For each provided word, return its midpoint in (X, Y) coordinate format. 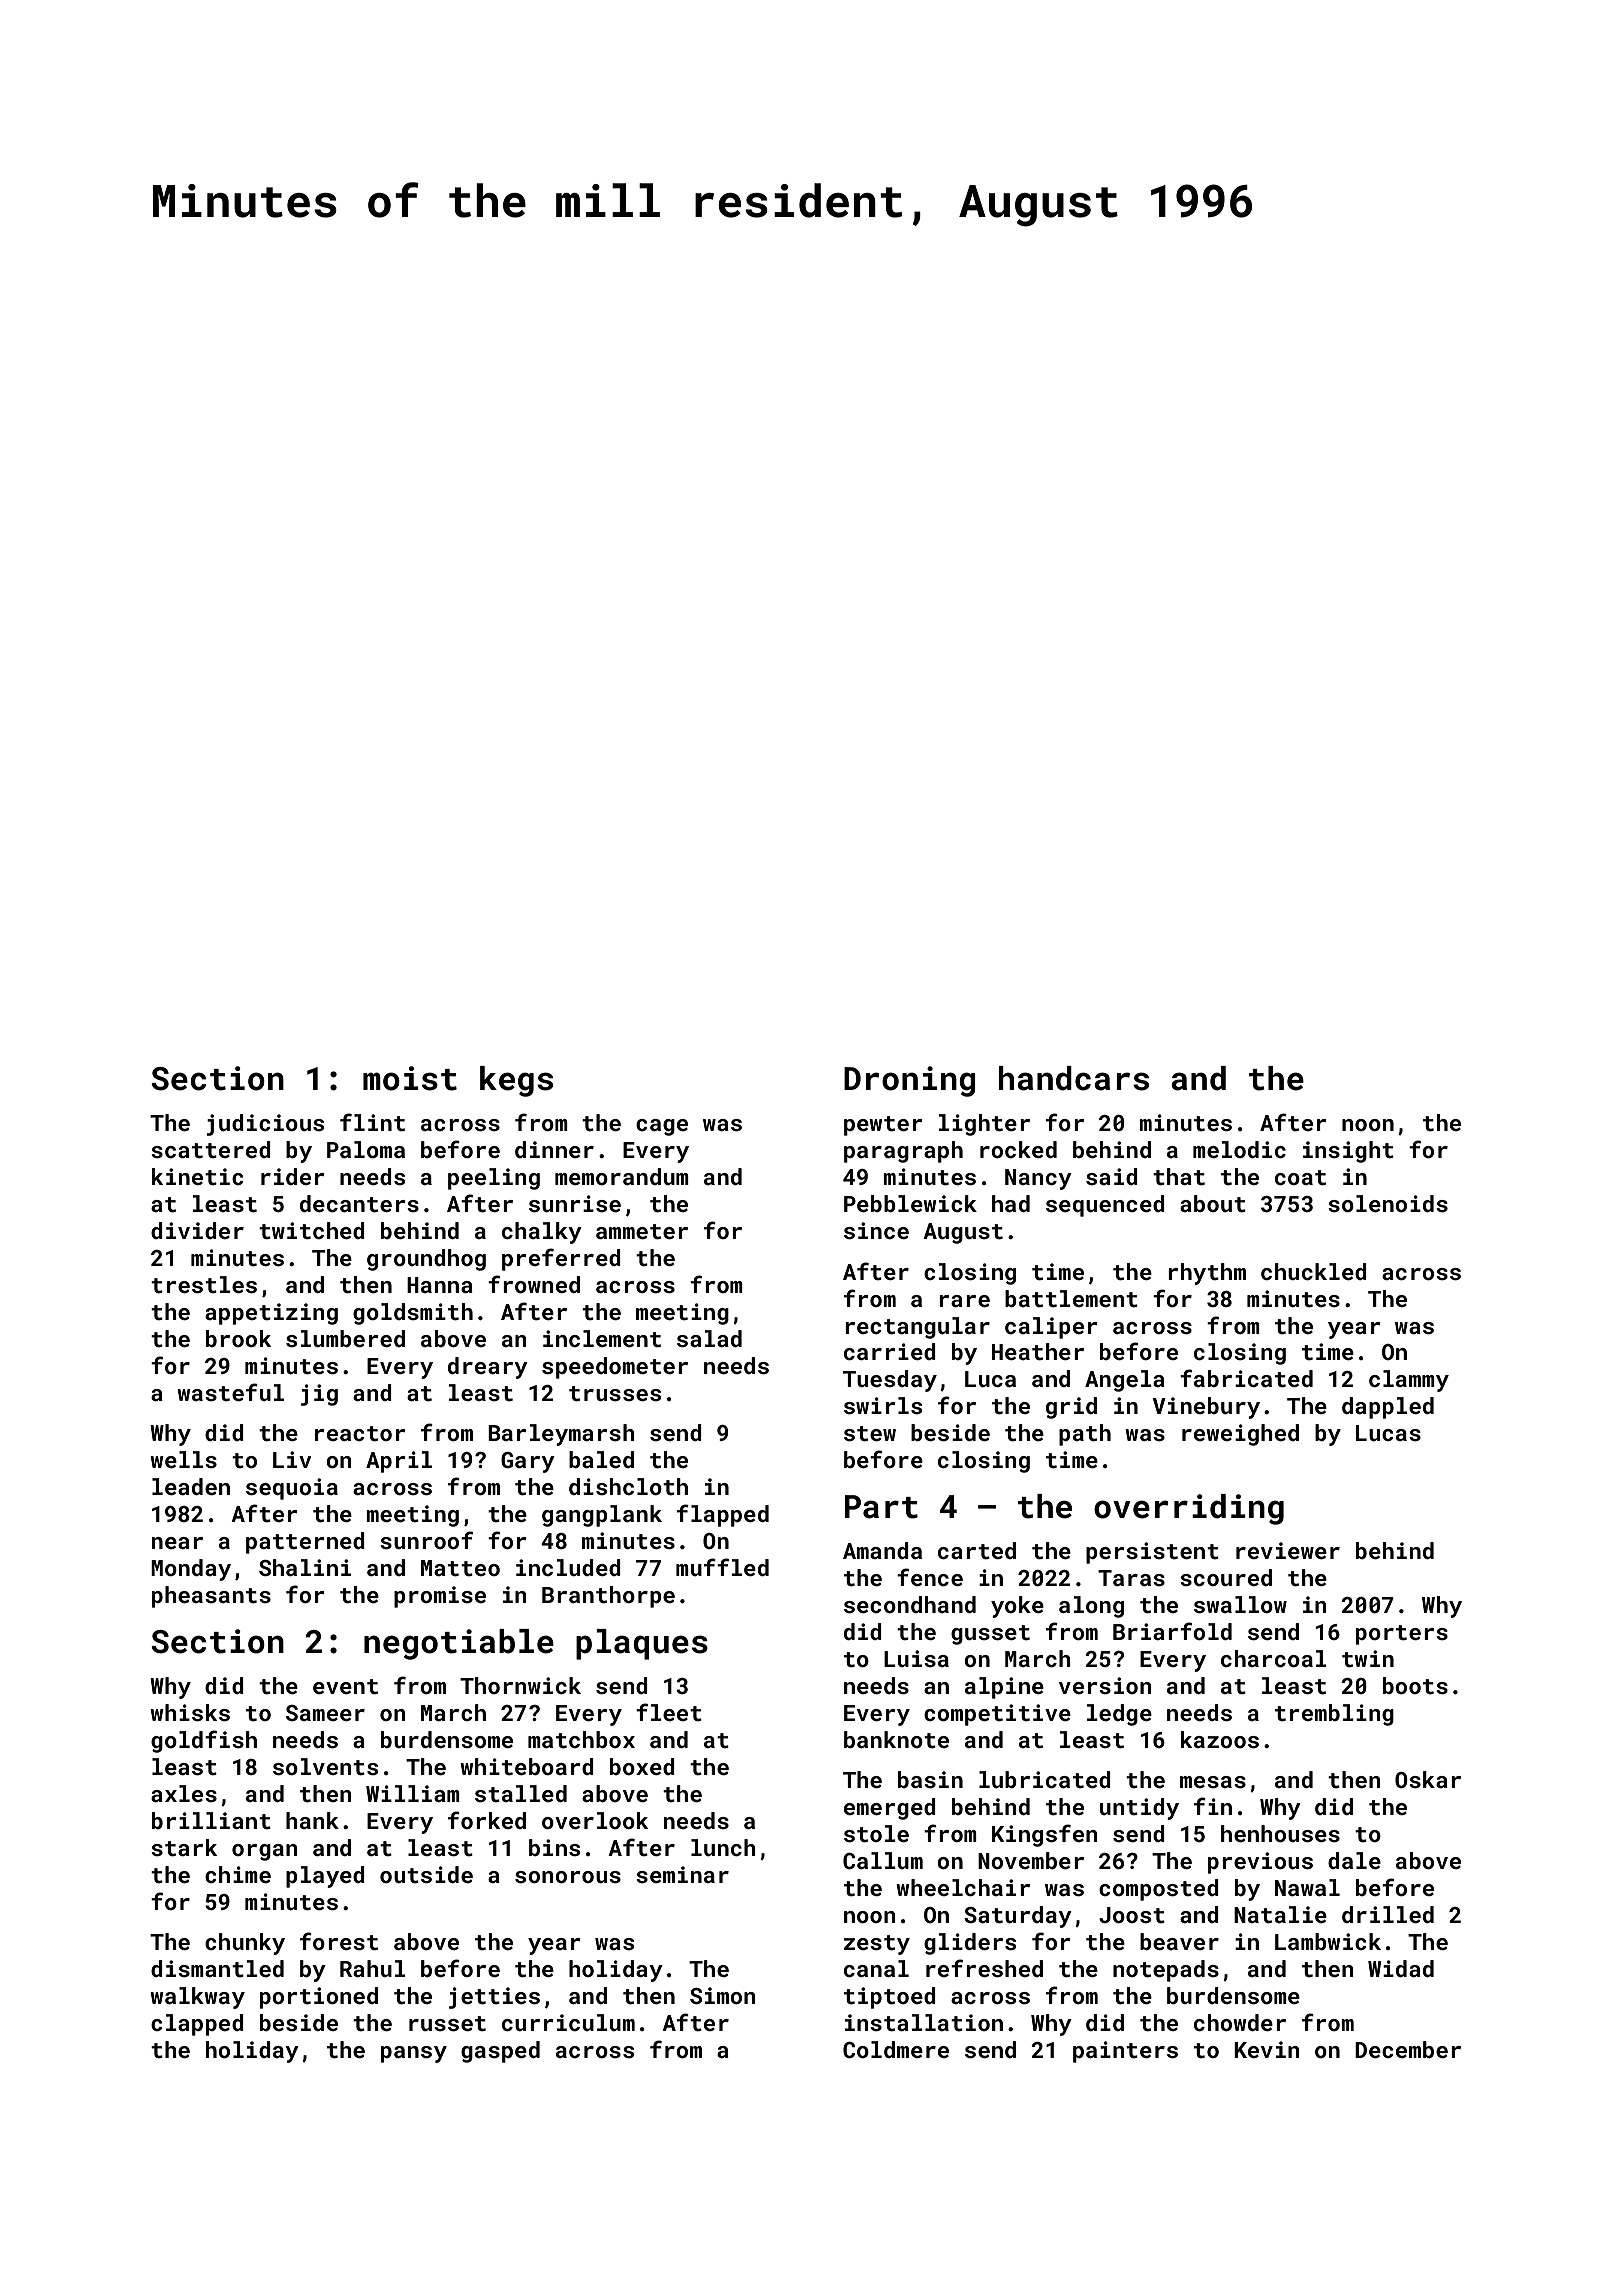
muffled (722, 1567)
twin (1368, 1658)
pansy (414, 2054)
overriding (1189, 1509)
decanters (359, 1203)
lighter (984, 1125)
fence (930, 1577)
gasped (500, 2052)
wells (183, 1459)
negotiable (459, 1644)
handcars (1074, 1078)
